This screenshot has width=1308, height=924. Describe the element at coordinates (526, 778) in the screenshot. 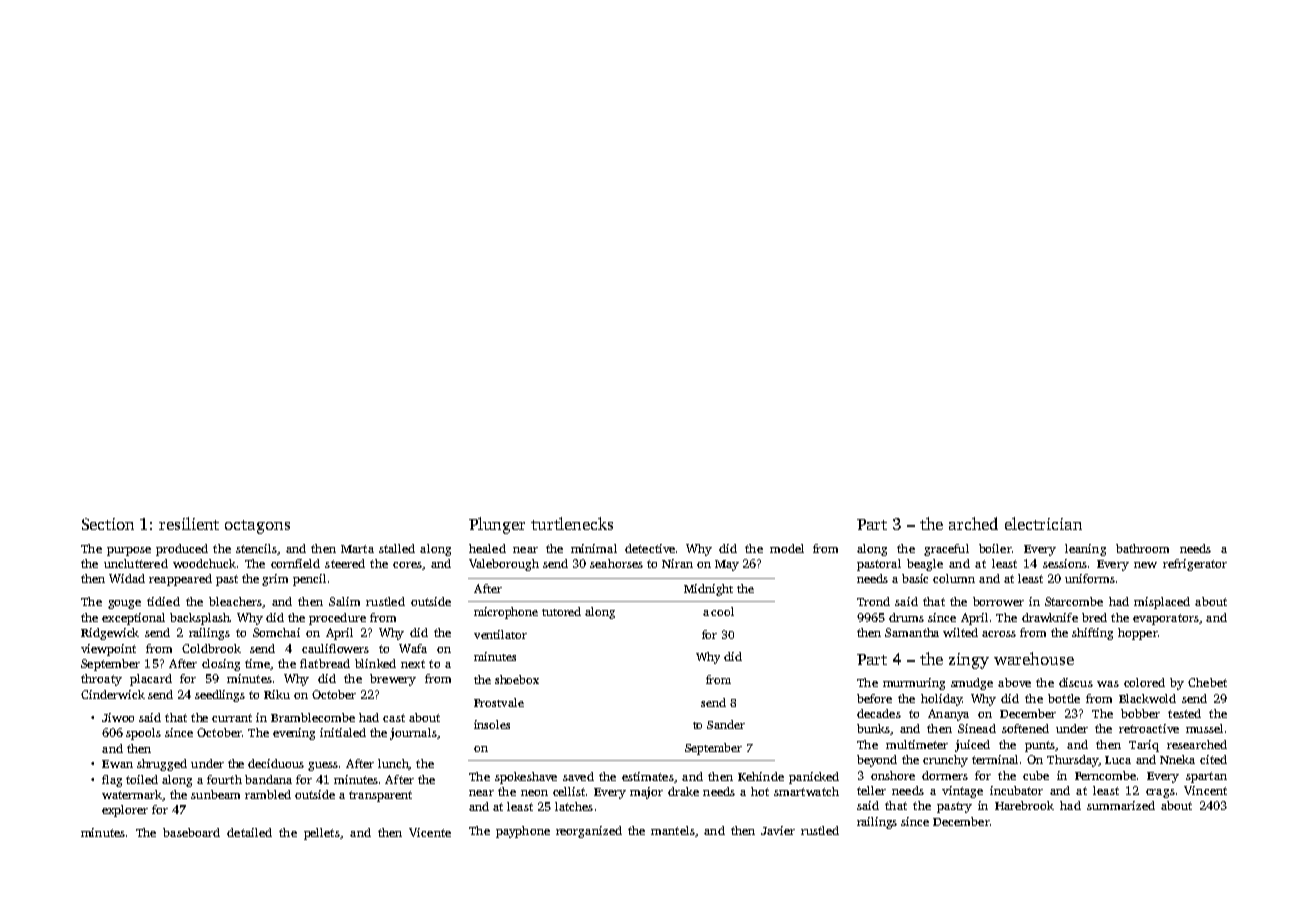

I see `spokeshave` at that location.
